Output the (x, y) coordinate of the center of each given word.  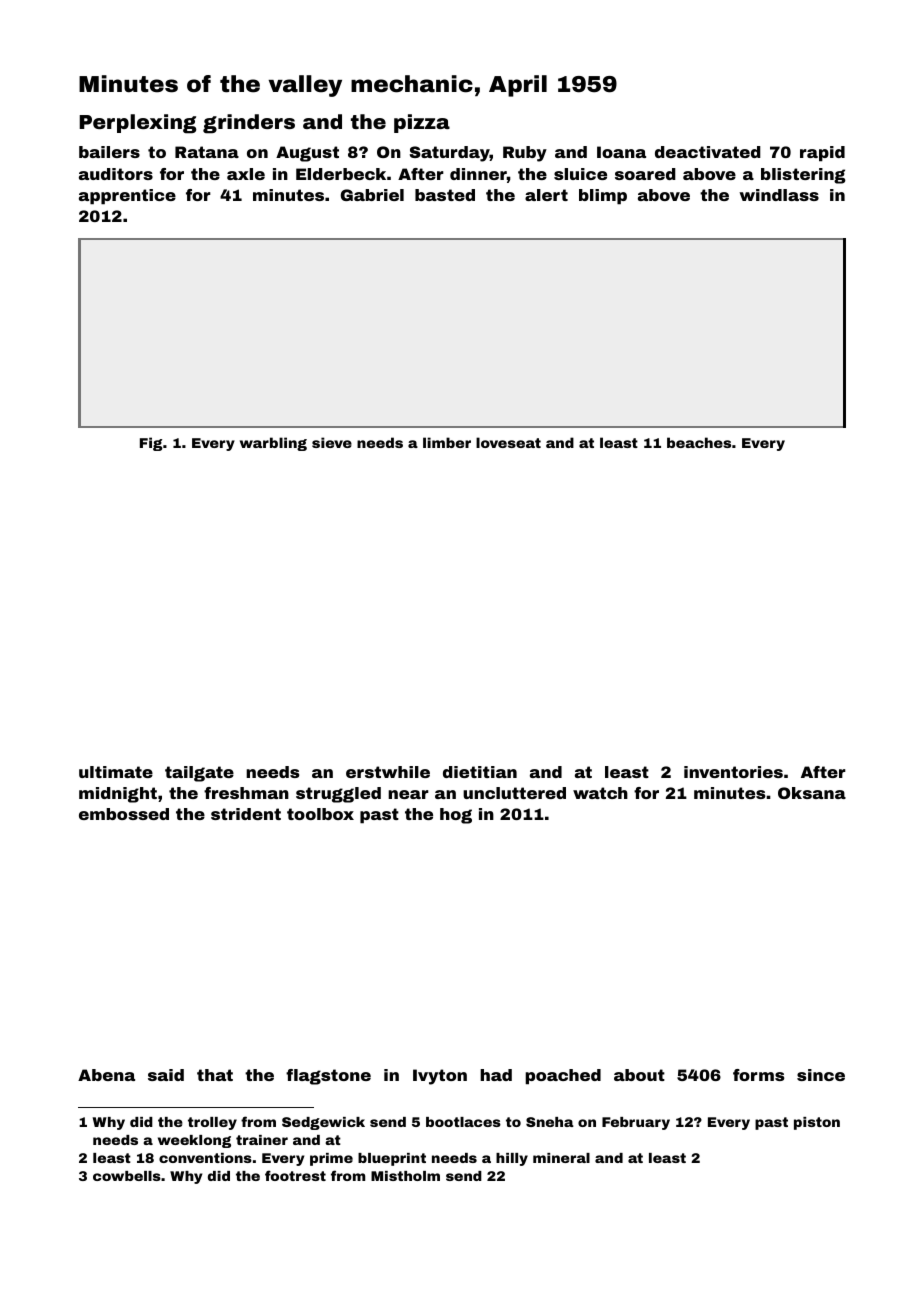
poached (563, 1077)
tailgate (199, 774)
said (166, 1075)
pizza (422, 123)
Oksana (812, 793)
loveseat (508, 442)
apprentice (127, 197)
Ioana (621, 152)
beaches (699, 442)
